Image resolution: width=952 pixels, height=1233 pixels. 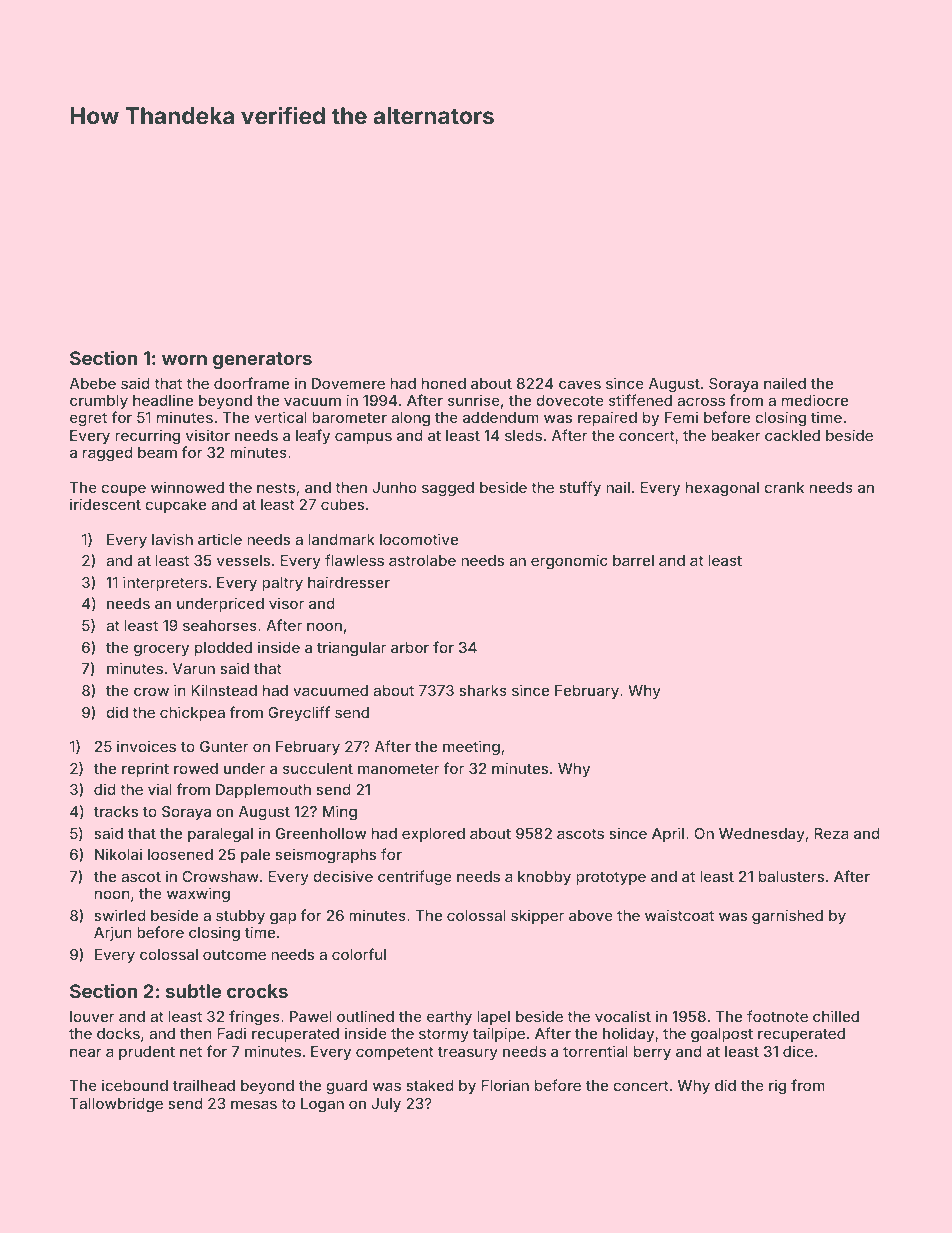 What do you see at coordinates (815, 400) in the image?
I see `mediocre` at bounding box center [815, 400].
